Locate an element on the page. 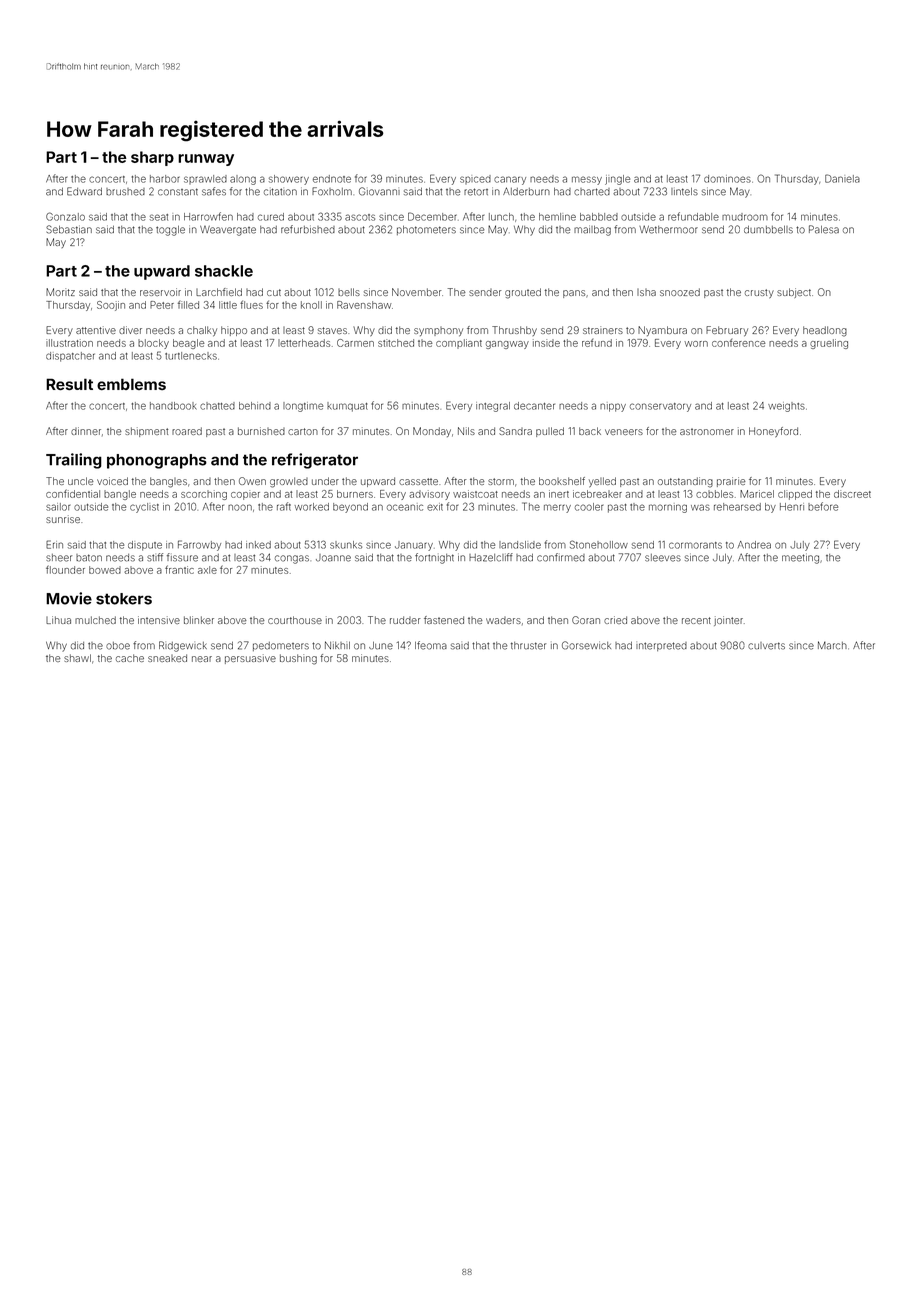  jingle is located at coordinates (617, 180).
